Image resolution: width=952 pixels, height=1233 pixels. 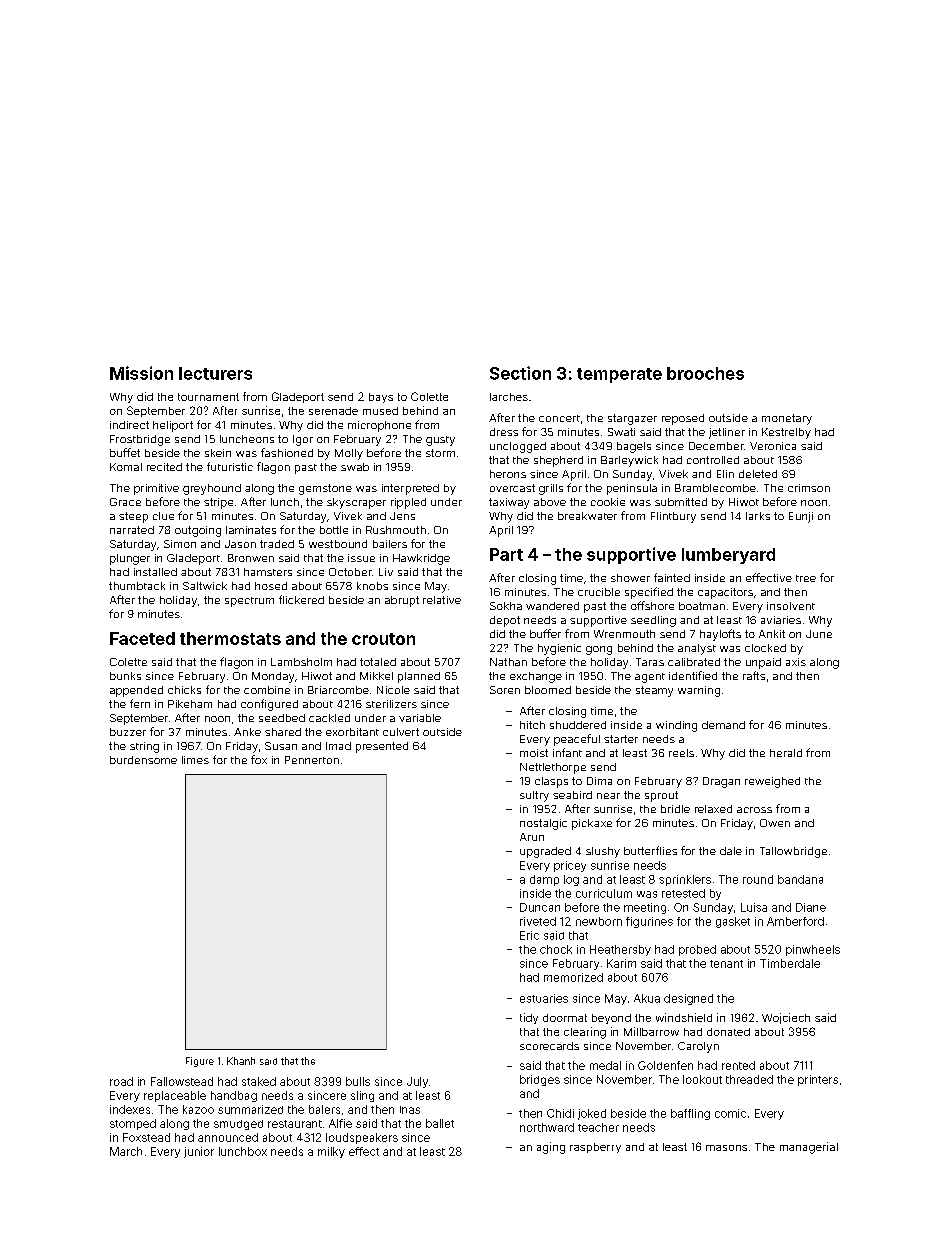 What do you see at coordinates (544, 998) in the document?
I see `estuaries` at bounding box center [544, 998].
